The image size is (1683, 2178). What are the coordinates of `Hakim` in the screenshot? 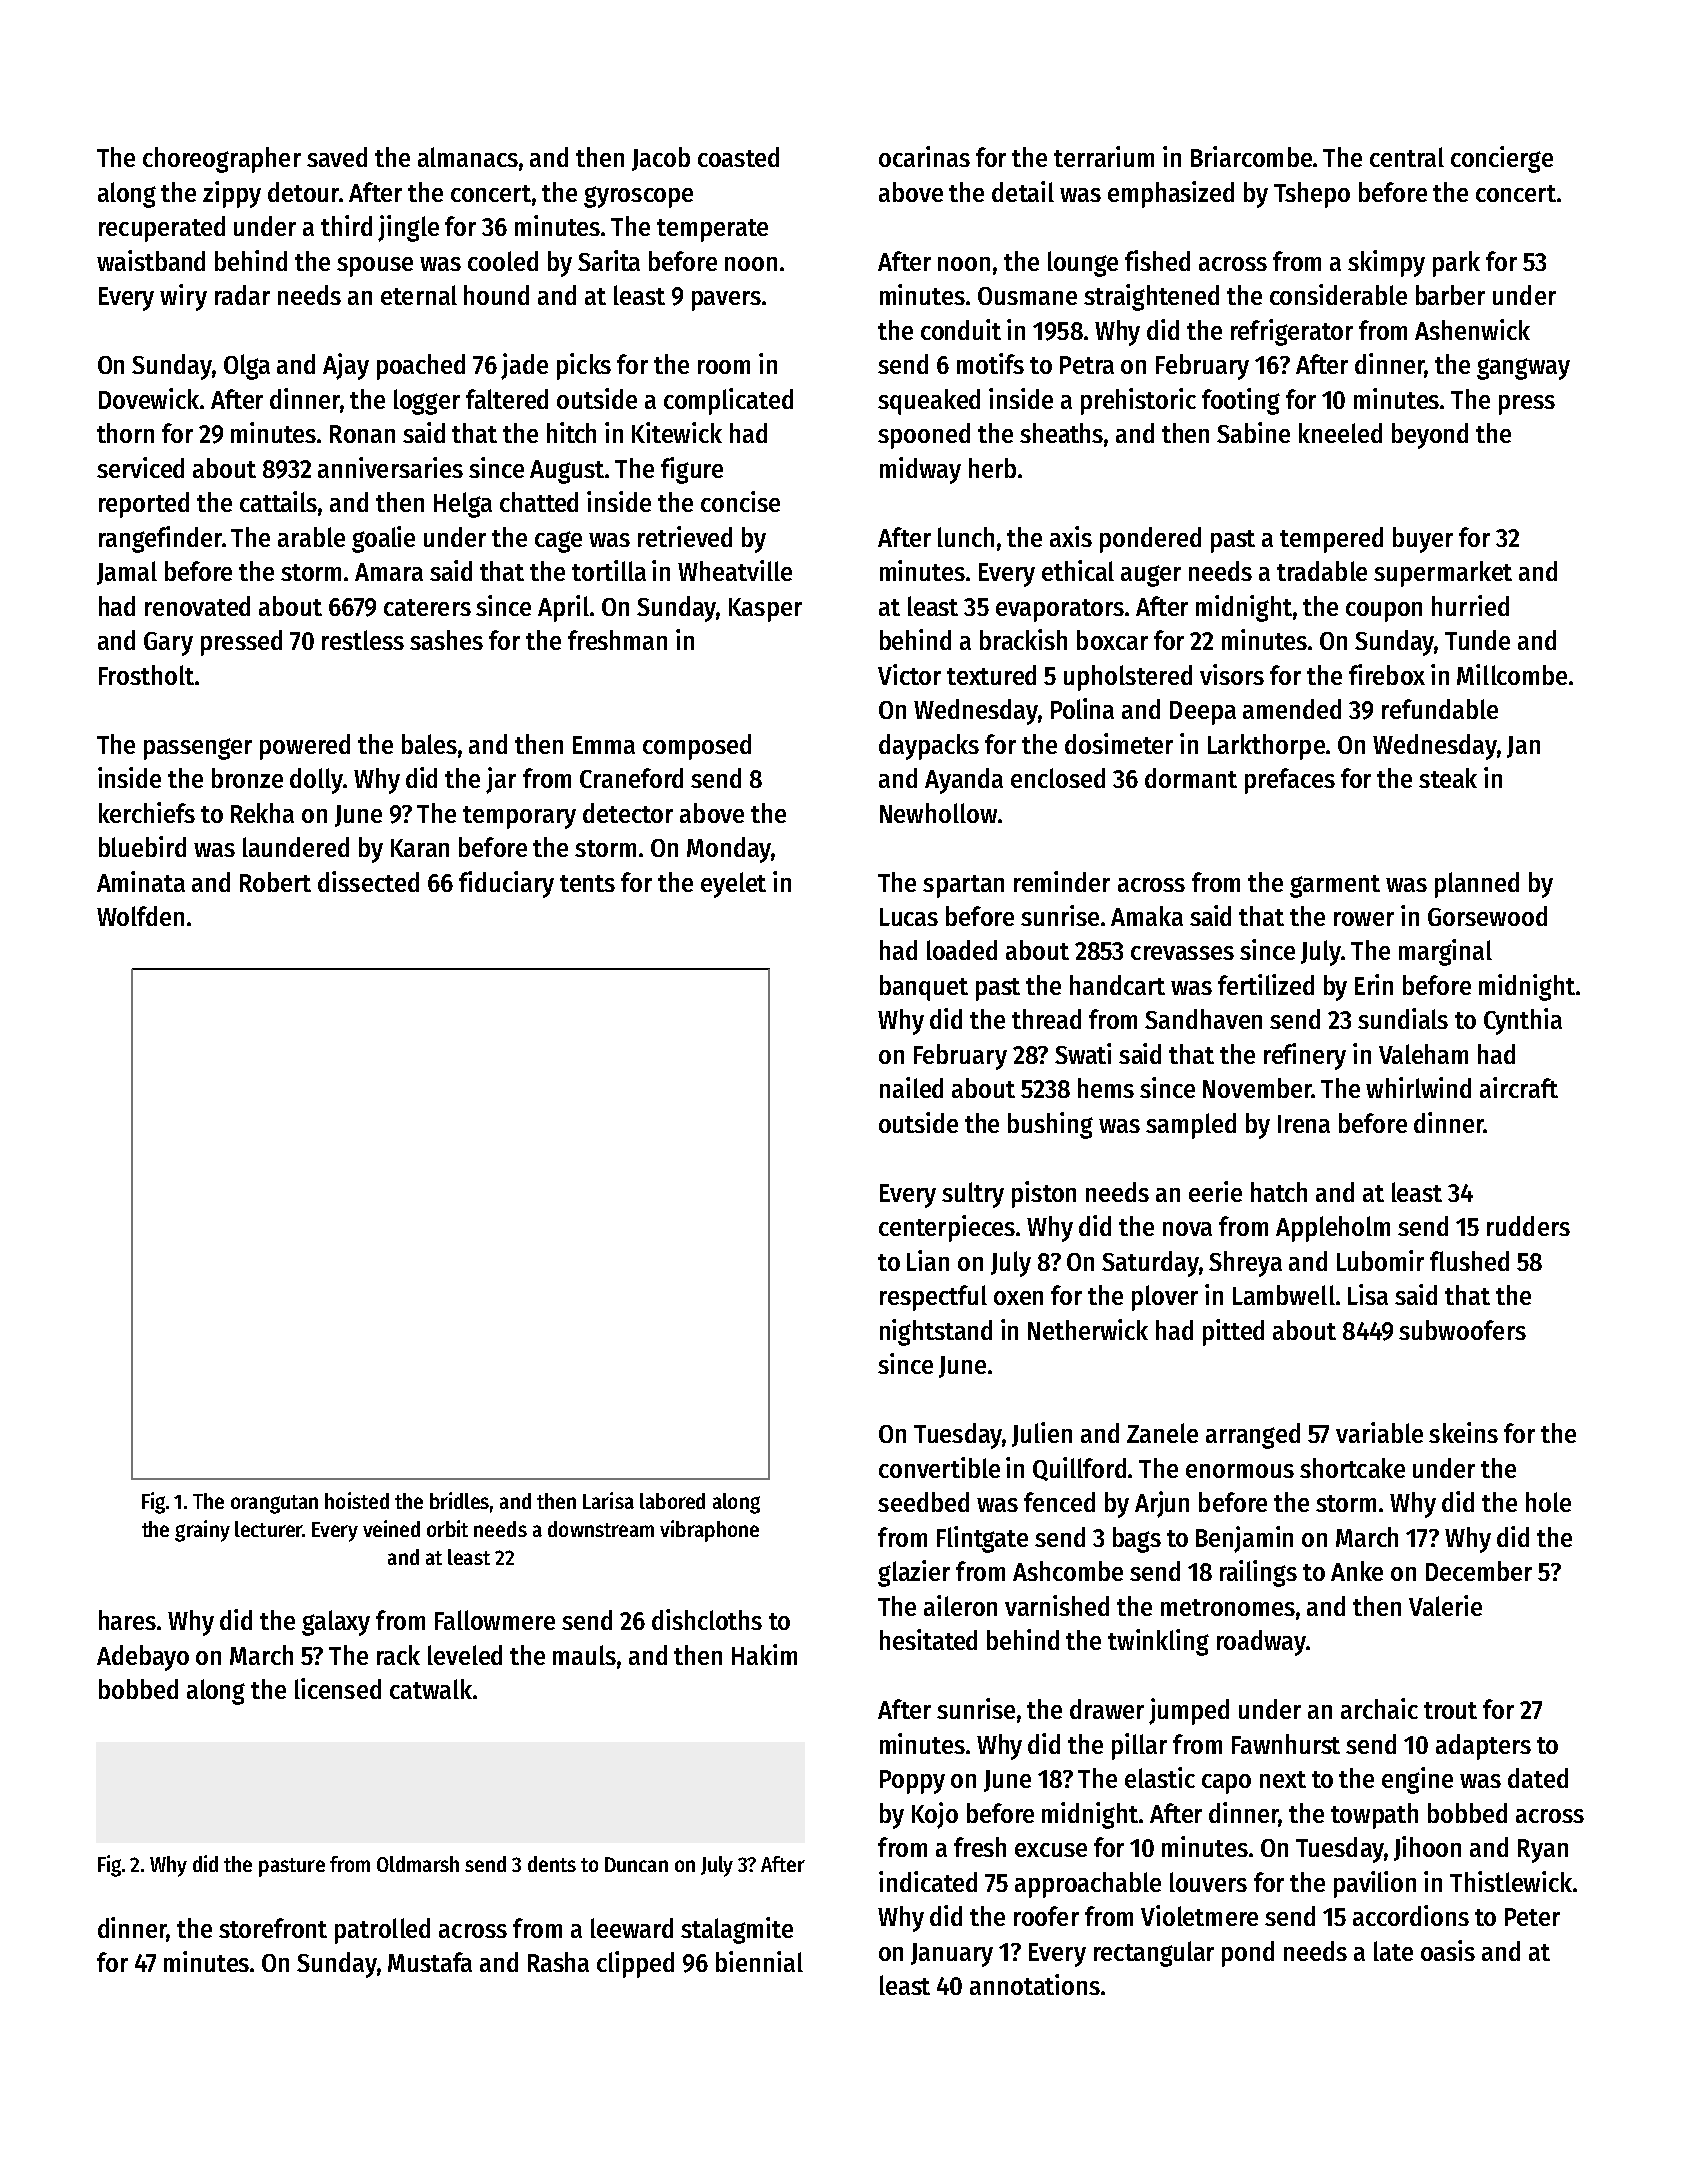 It's located at (764, 1654).
